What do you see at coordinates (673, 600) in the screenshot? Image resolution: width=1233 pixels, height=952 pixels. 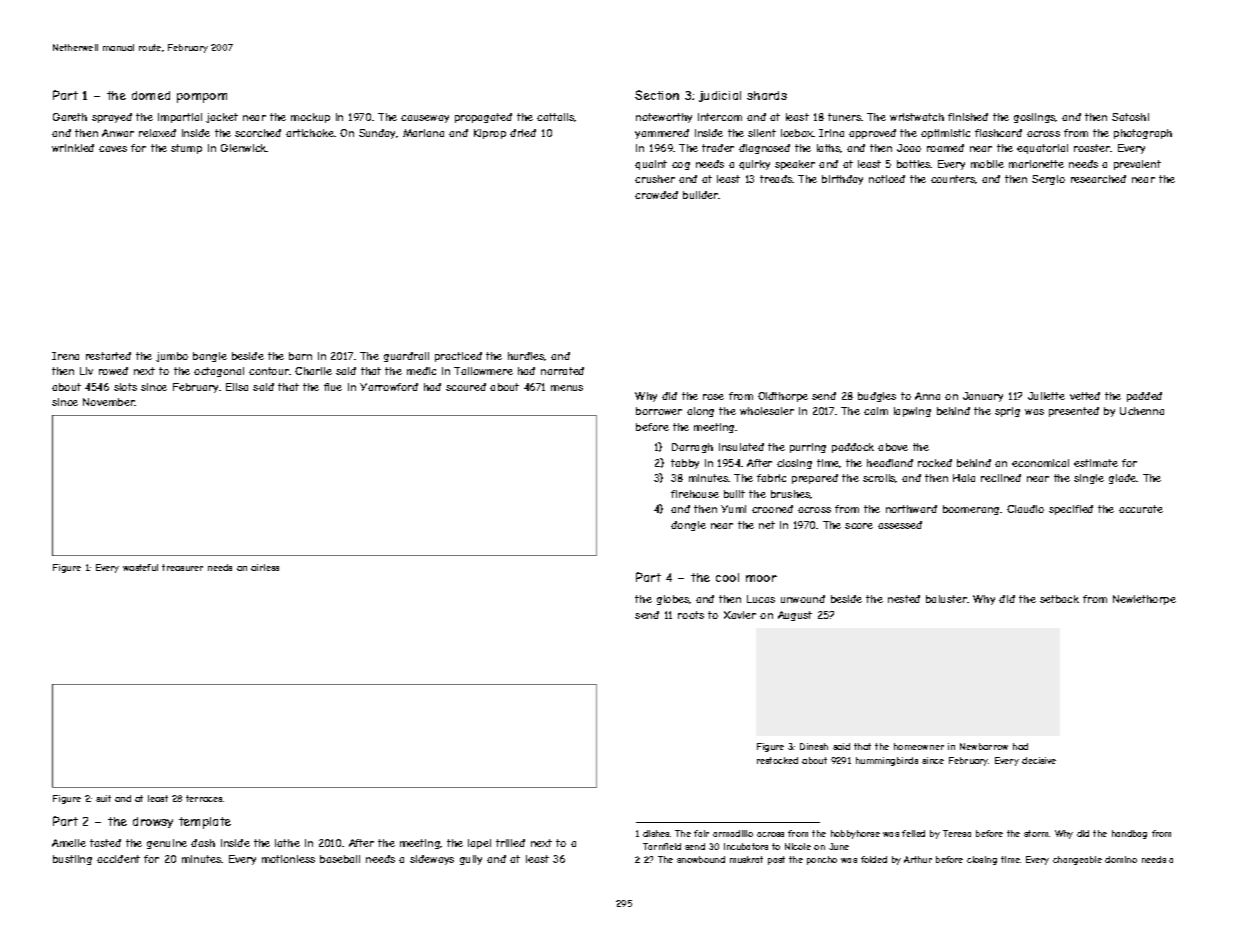 I see `globes` at bounding box center [673, 600].
